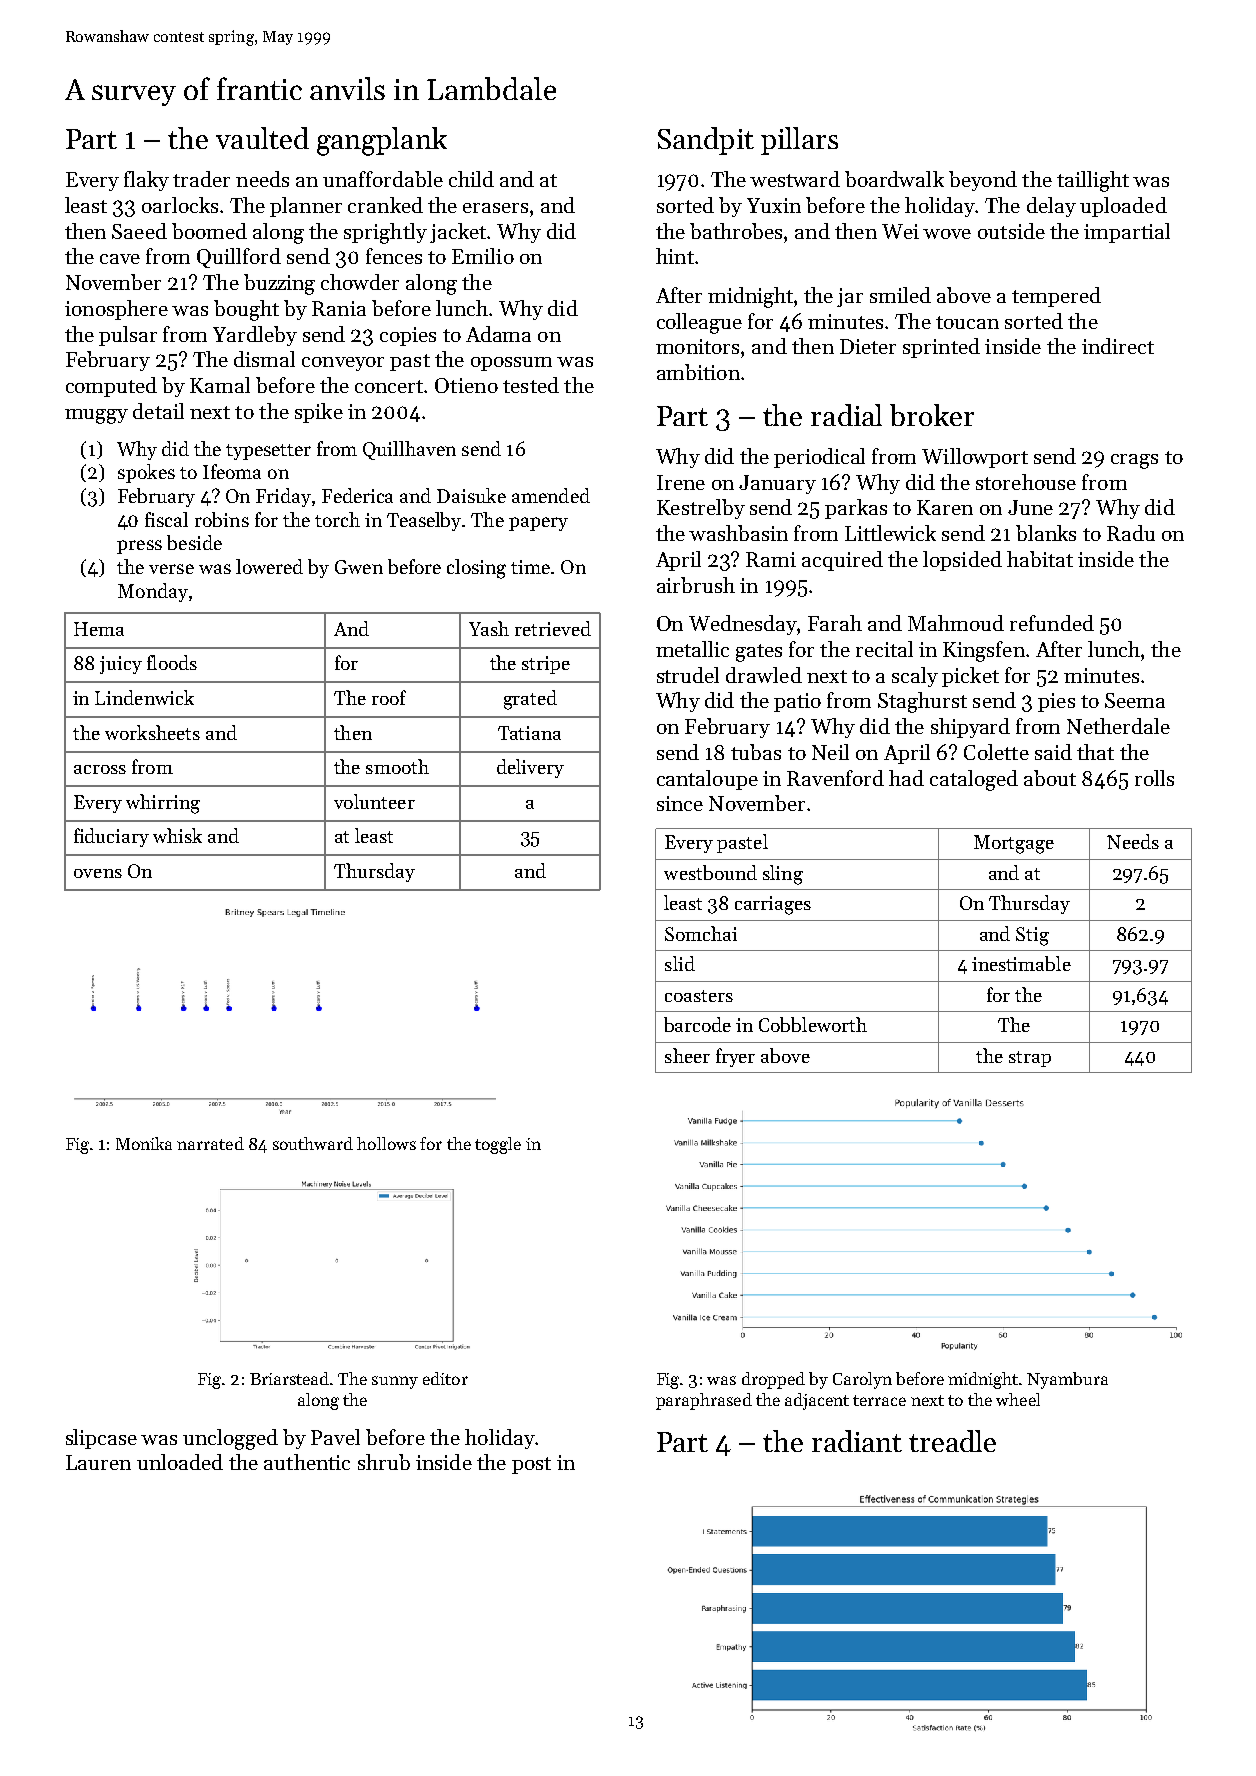 Image resolution: width=1256 pixels, height=1776 pixels. What do you see at coordinates (382, 141) in the page?
I see `gangplank` at bounding box center [382, 141].
